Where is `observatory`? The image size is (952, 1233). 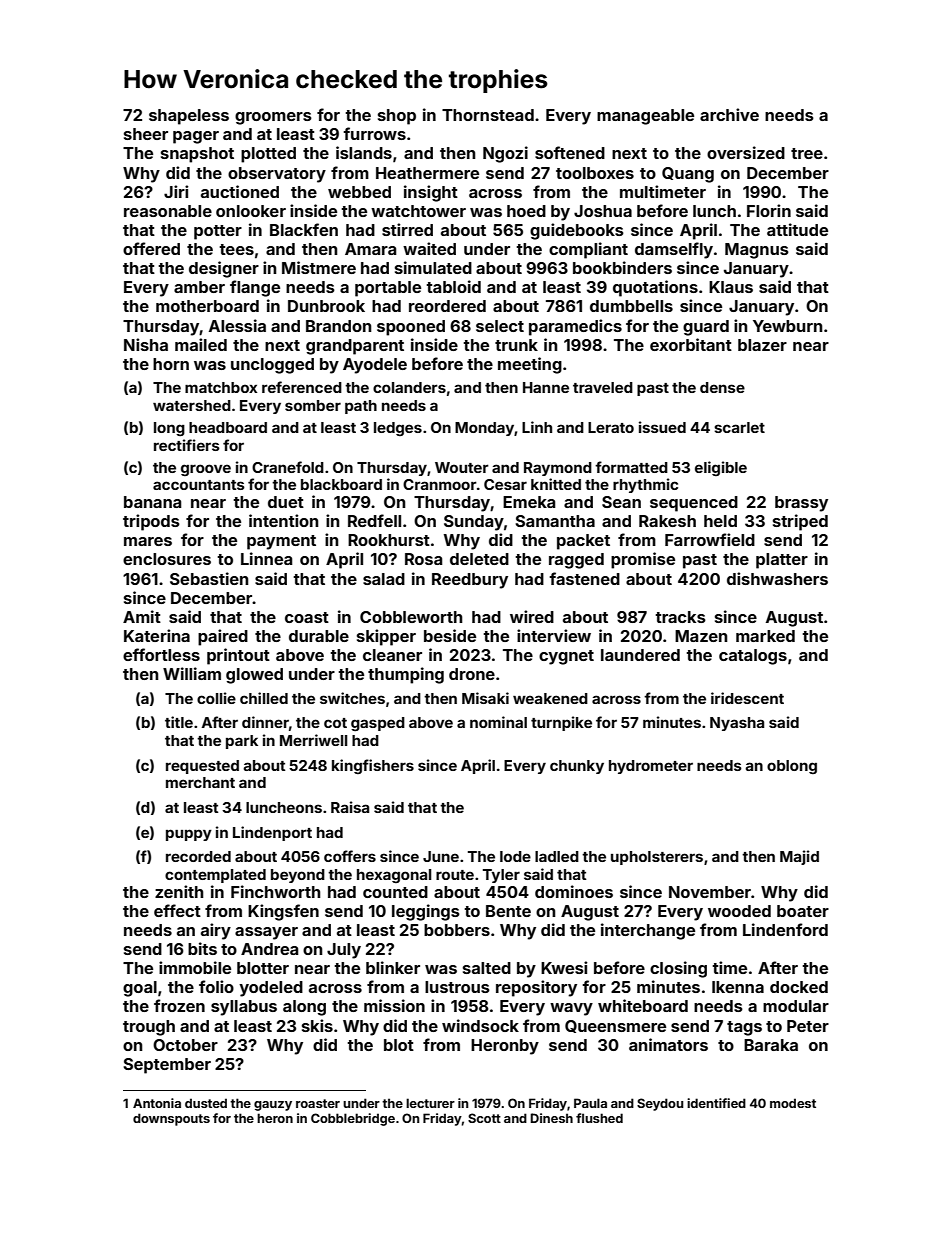 observatory is located at coordinates (277, 175).
